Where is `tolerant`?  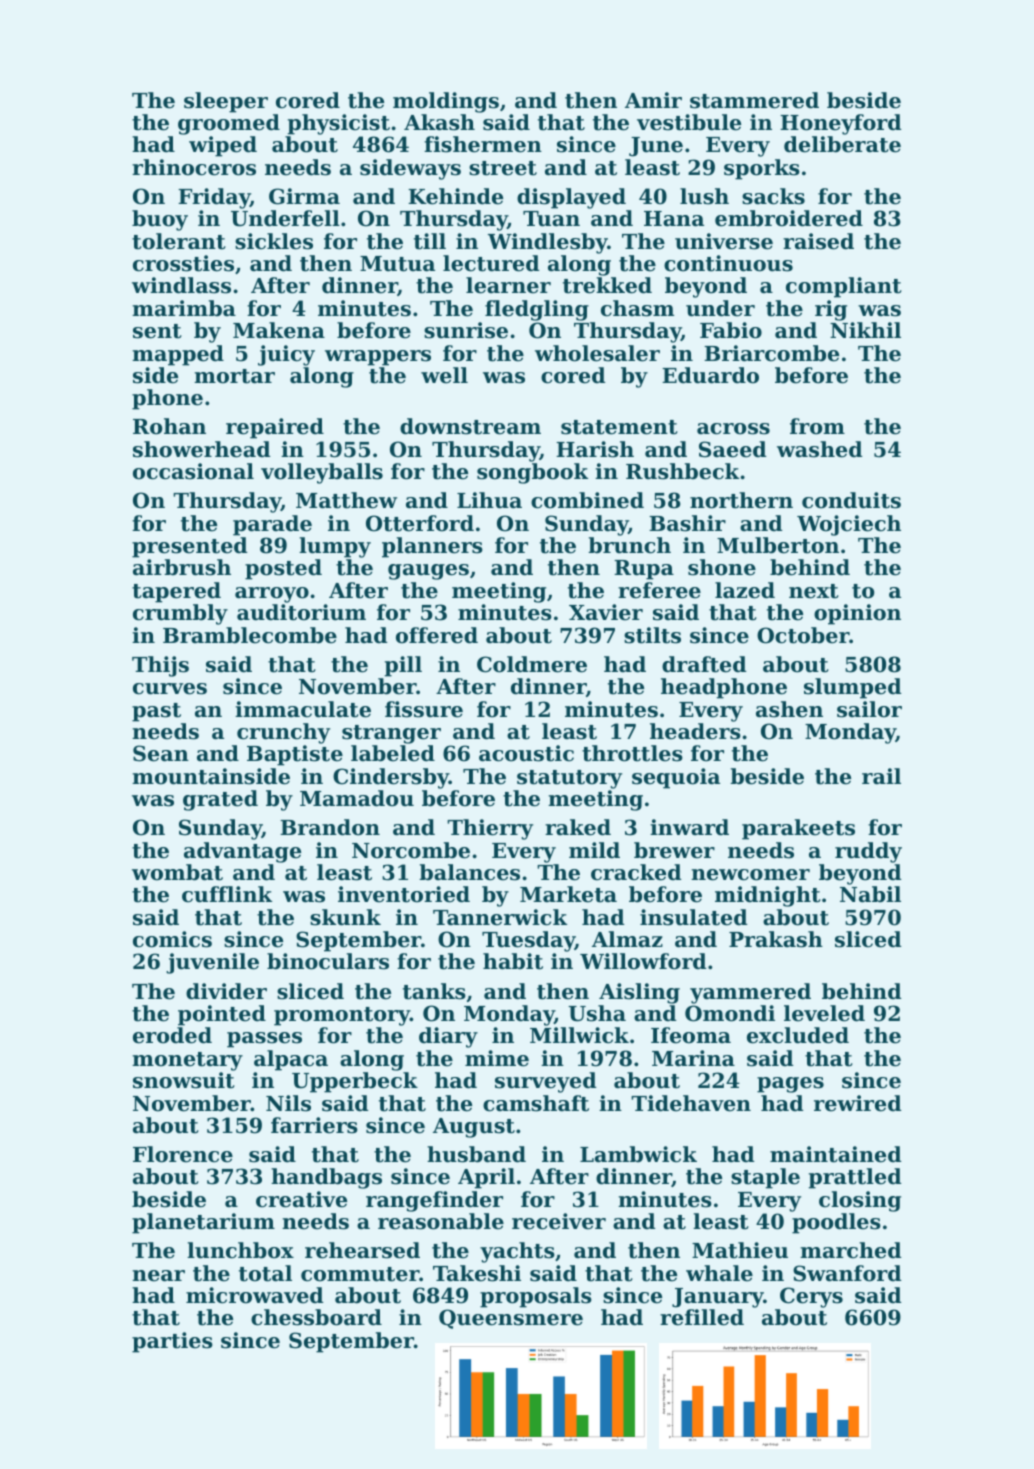 tolerant is located at coordinates (179, 241).
